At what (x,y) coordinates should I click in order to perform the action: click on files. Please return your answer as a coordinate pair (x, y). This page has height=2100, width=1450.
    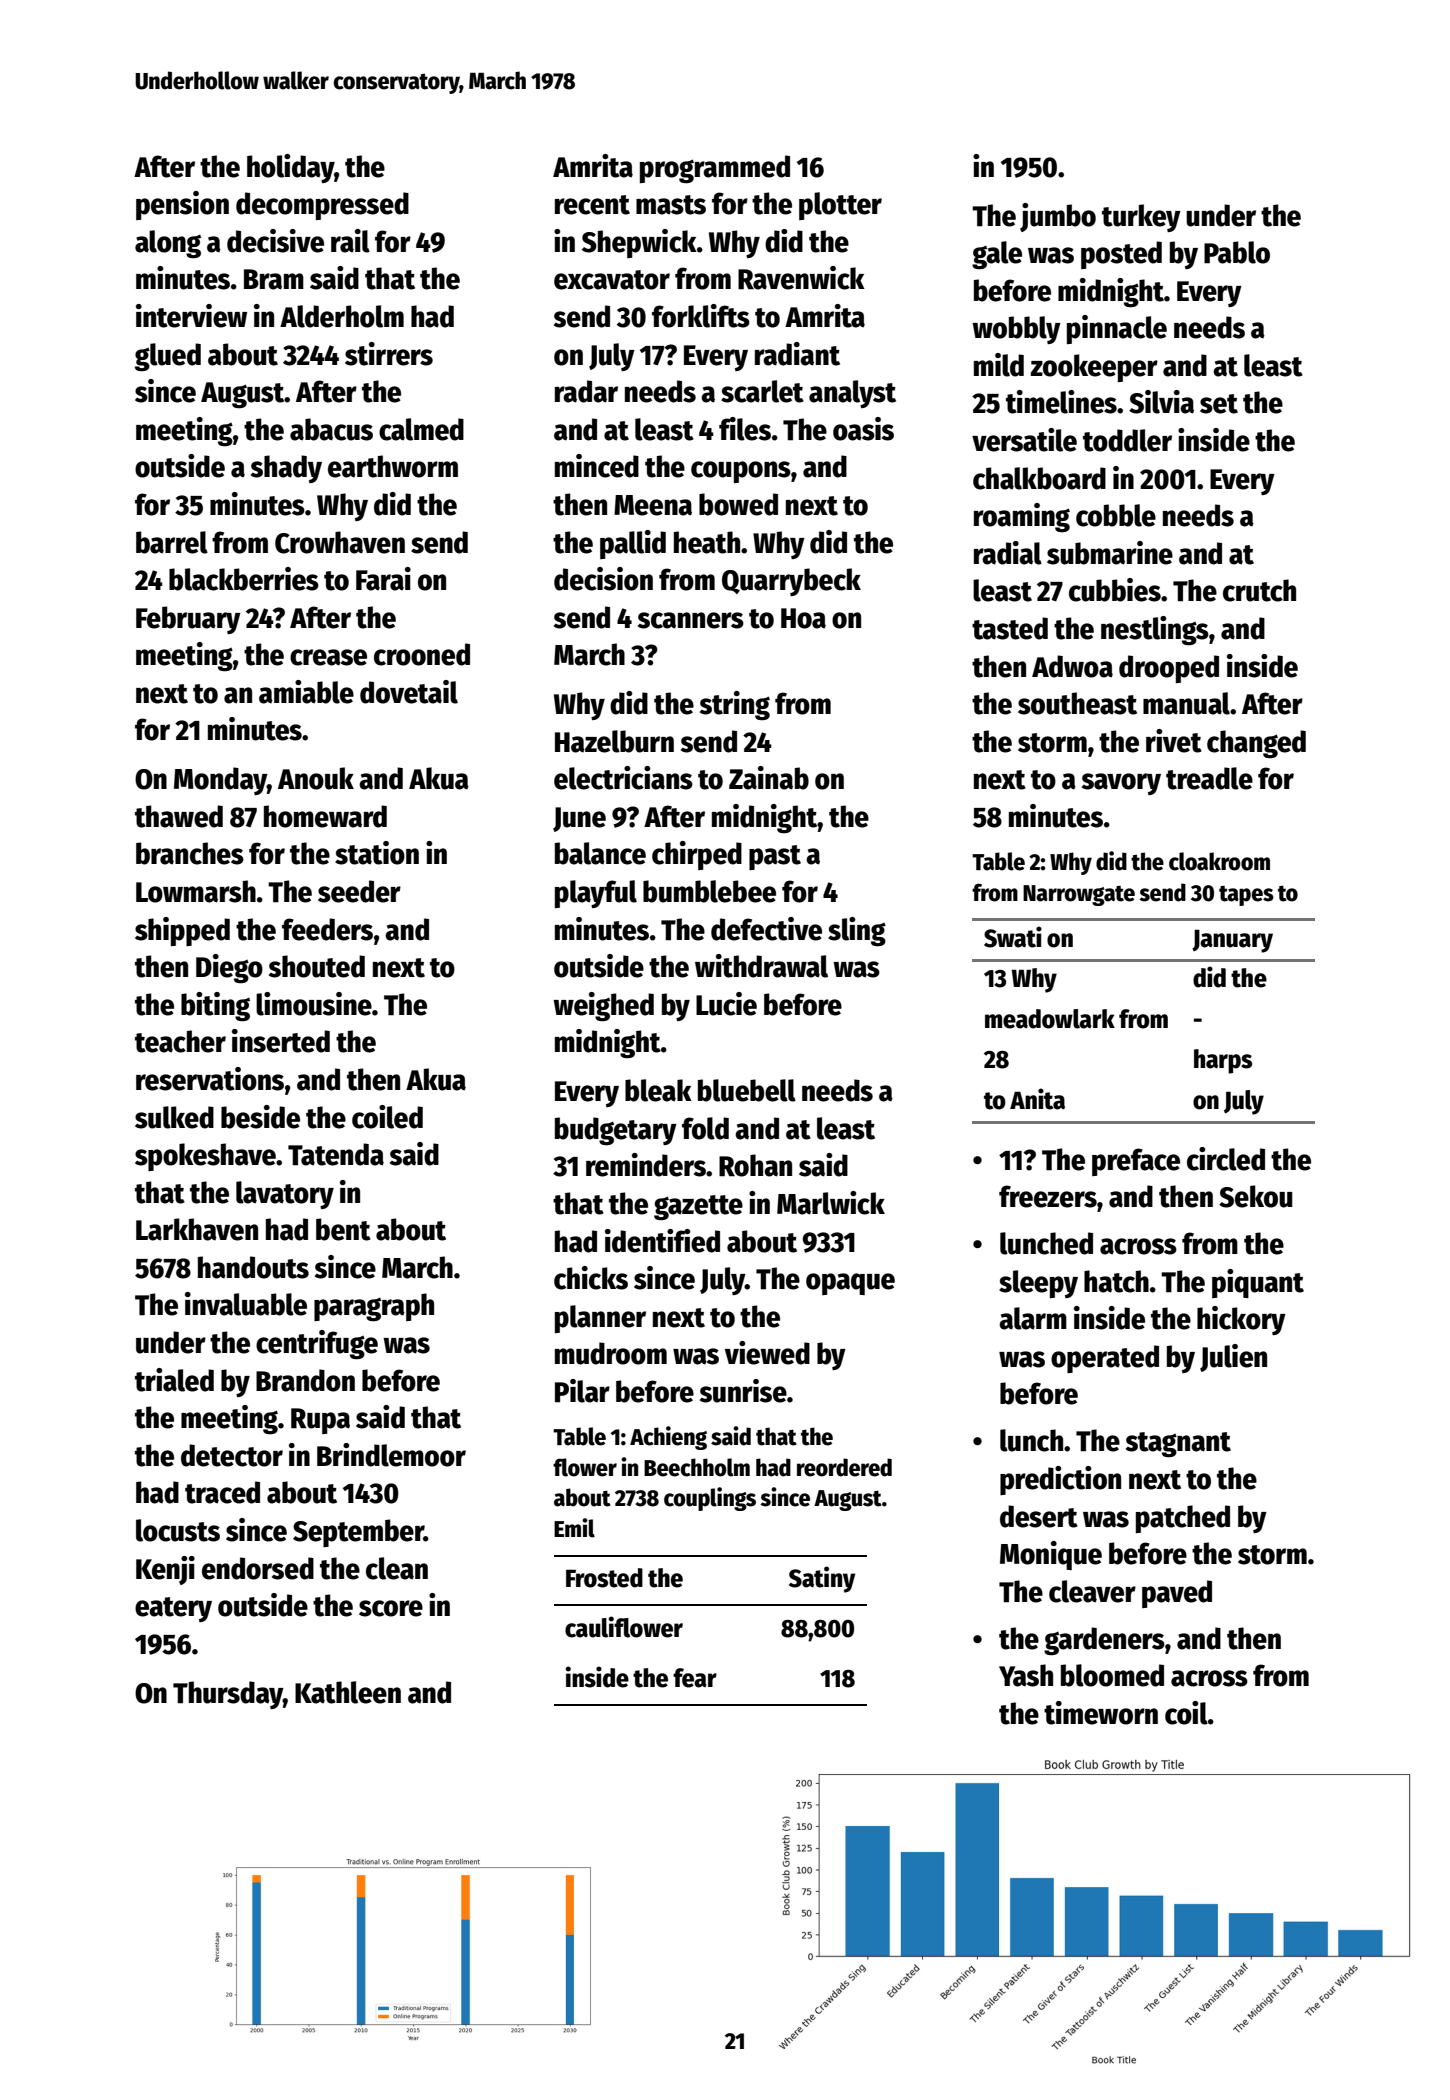
    Looking at the image, I should click on (745, 429).
